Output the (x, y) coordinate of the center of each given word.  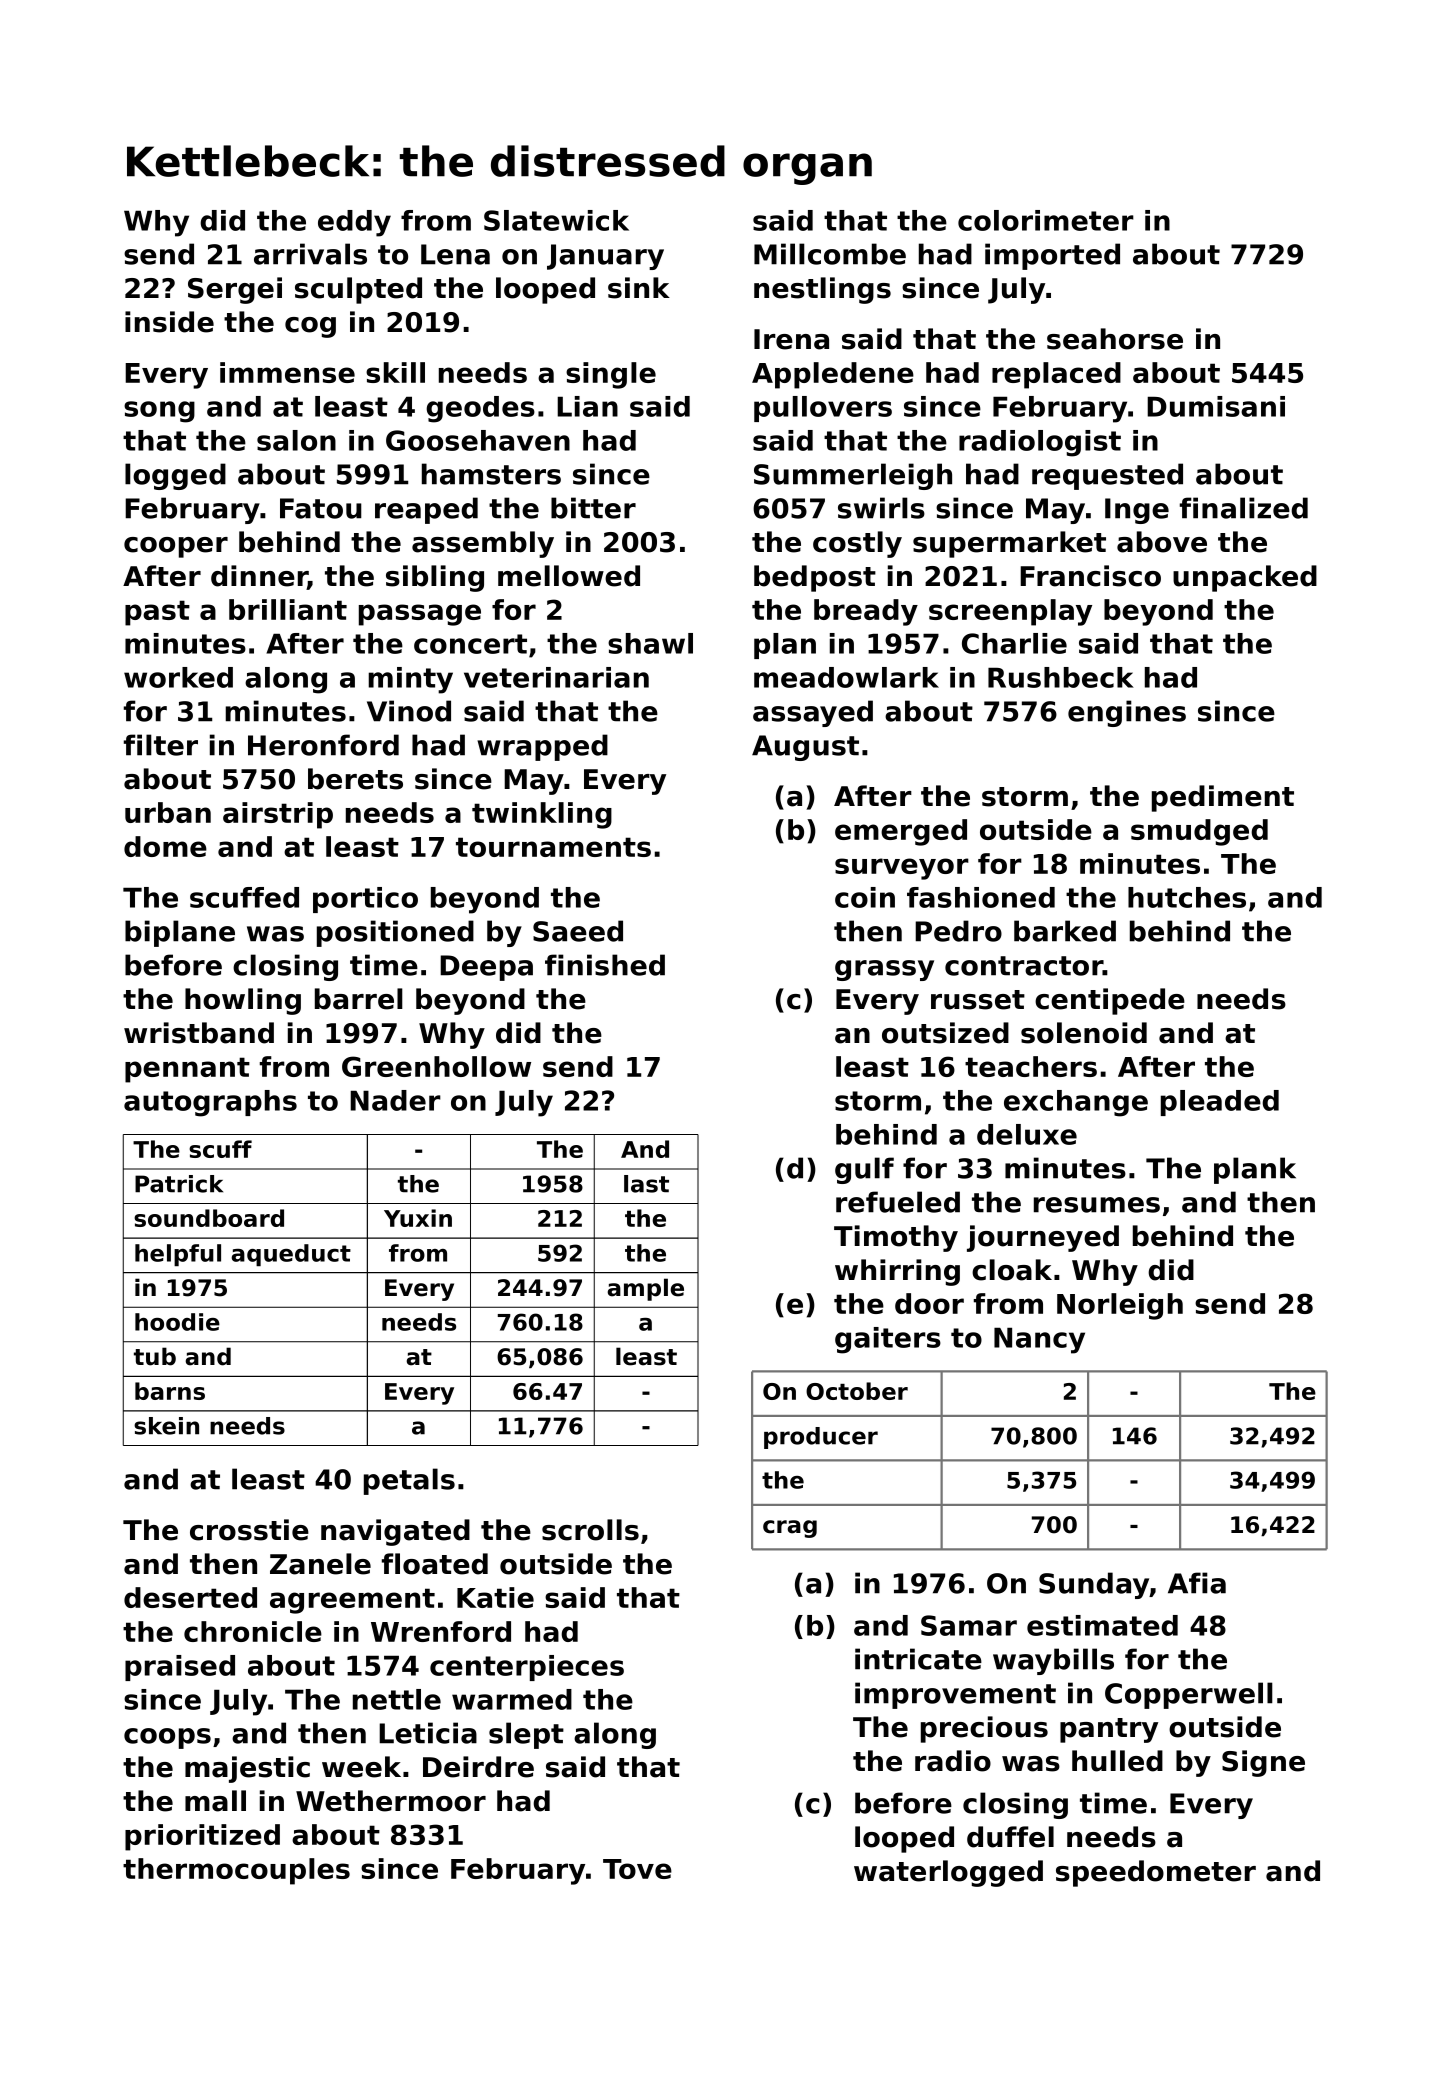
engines (1127, 713)
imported (1052, 256)
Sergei (235, 290)
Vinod (409, 711)
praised (180, 1668)
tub (155, 1356)
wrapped (542, 747)
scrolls (590, 1530)
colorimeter (1046, 220)
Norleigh (1120, 1306)
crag (790, 1529)
